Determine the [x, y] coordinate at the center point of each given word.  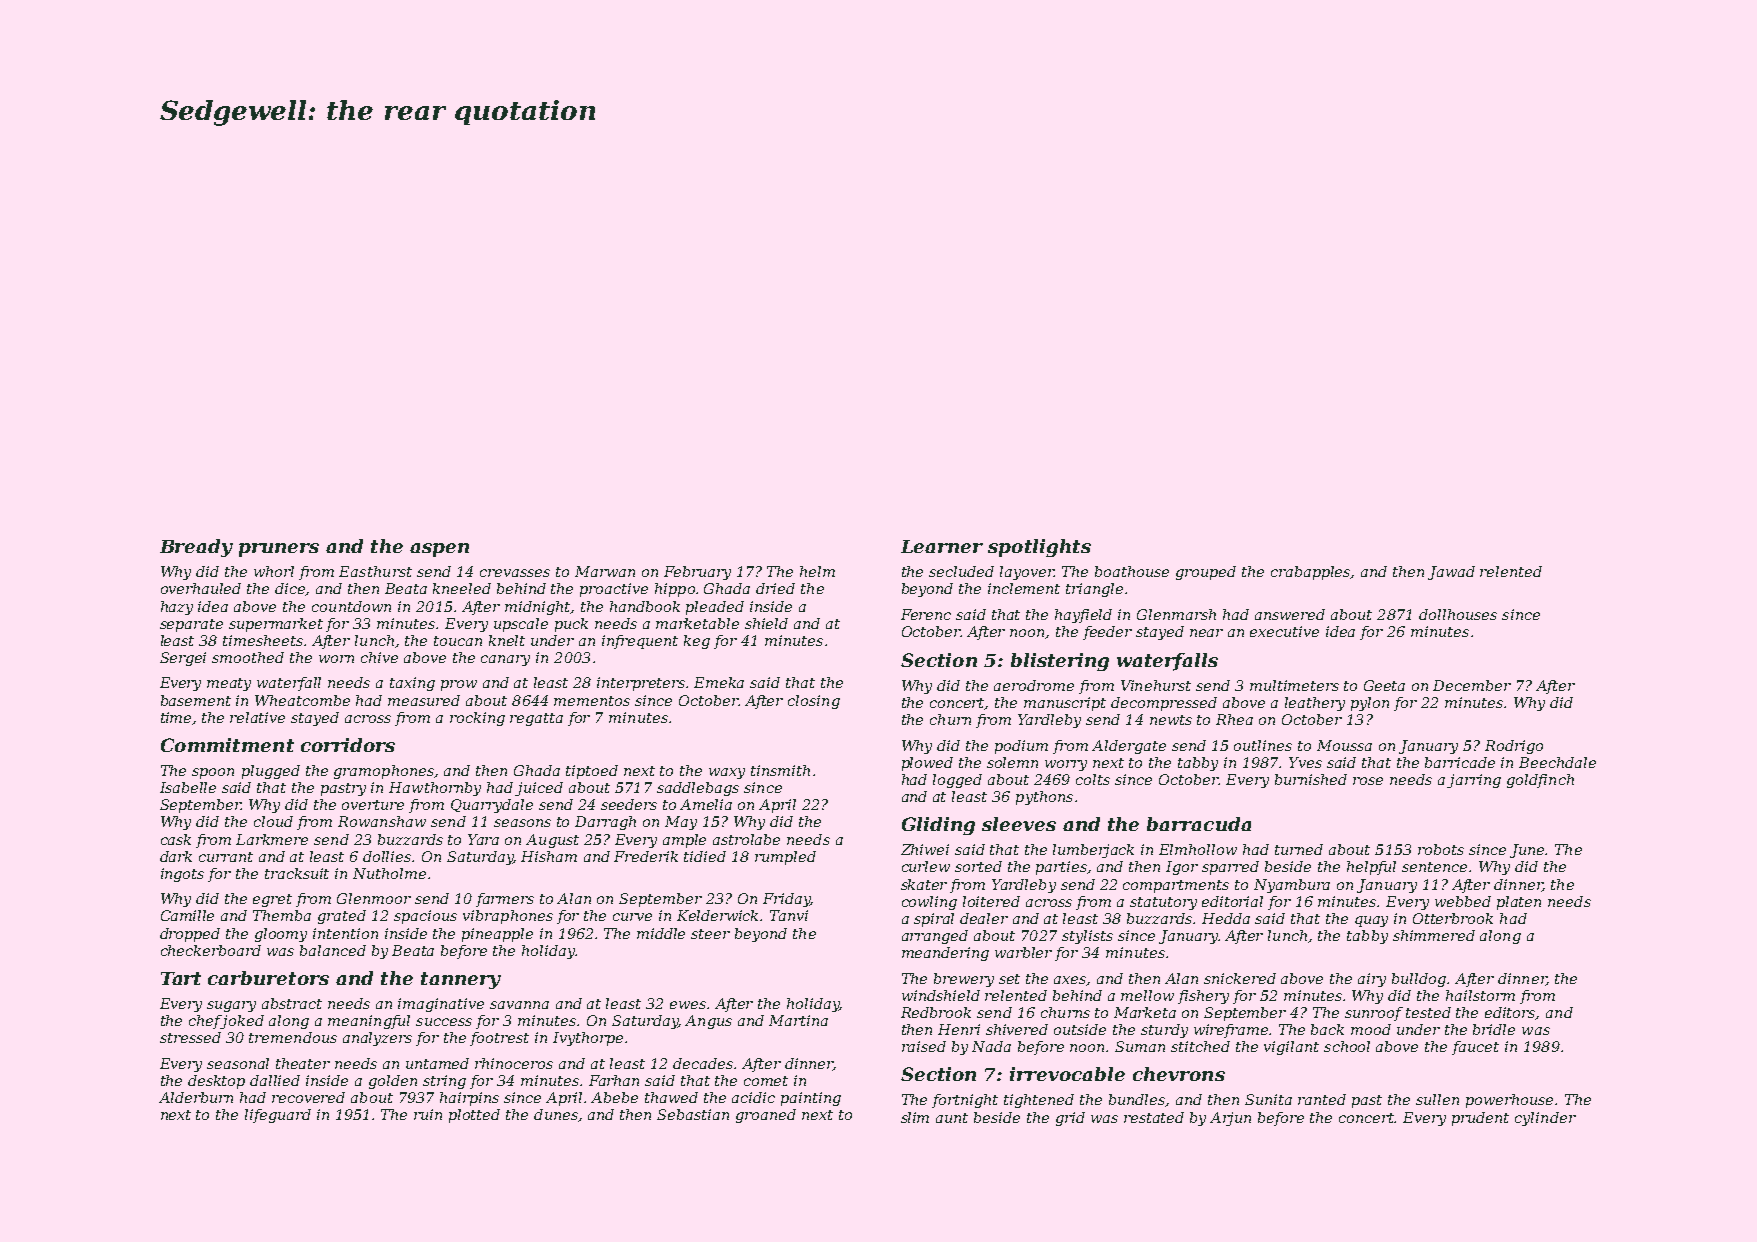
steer [710, 934]
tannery [461, 980]
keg [697, 642]
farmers [505, 900]
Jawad [1451, 573]
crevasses [515, 573]
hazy [177, 608]
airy [1372, 980]
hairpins [469, 1099]
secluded [961, 571]
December [1472, 685]
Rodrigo [1514, 747]
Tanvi [789, 915]
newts [1171, 720]
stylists [1087, 937]
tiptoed [592, 772]
